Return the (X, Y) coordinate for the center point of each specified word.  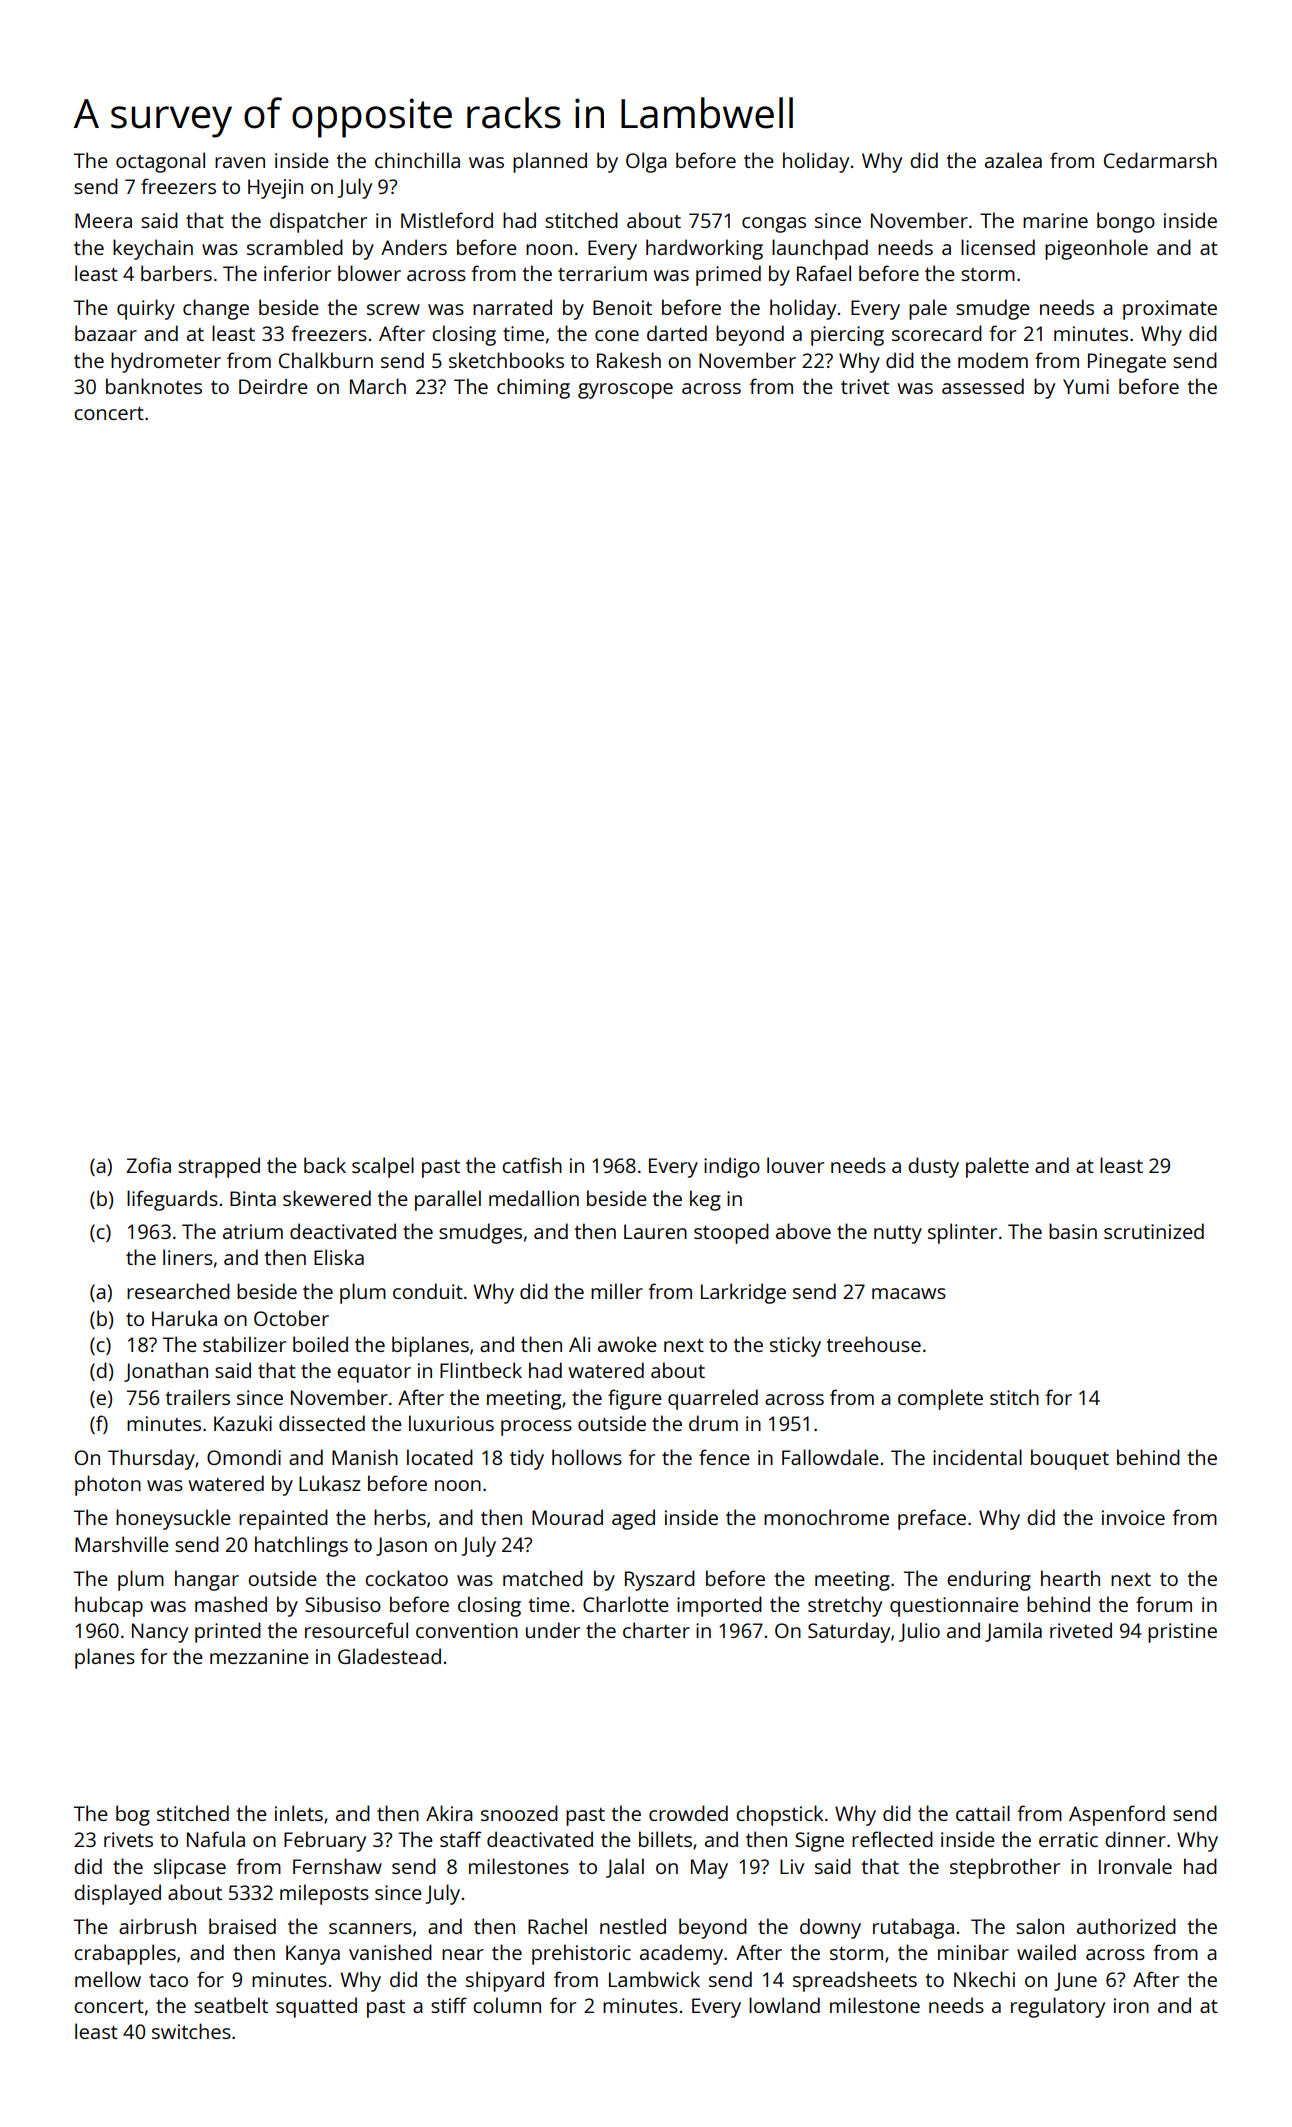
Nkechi (984, 1979)
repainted (283, 1519)
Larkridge (743, 1293)
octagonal (160, 162)
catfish (532, 1165)
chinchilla (417, 160)
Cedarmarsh (1160, 160)
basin (1073, 1231)
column (507, 2005)
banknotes (154, 386)
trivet (865, 386)
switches (191, 2031)
